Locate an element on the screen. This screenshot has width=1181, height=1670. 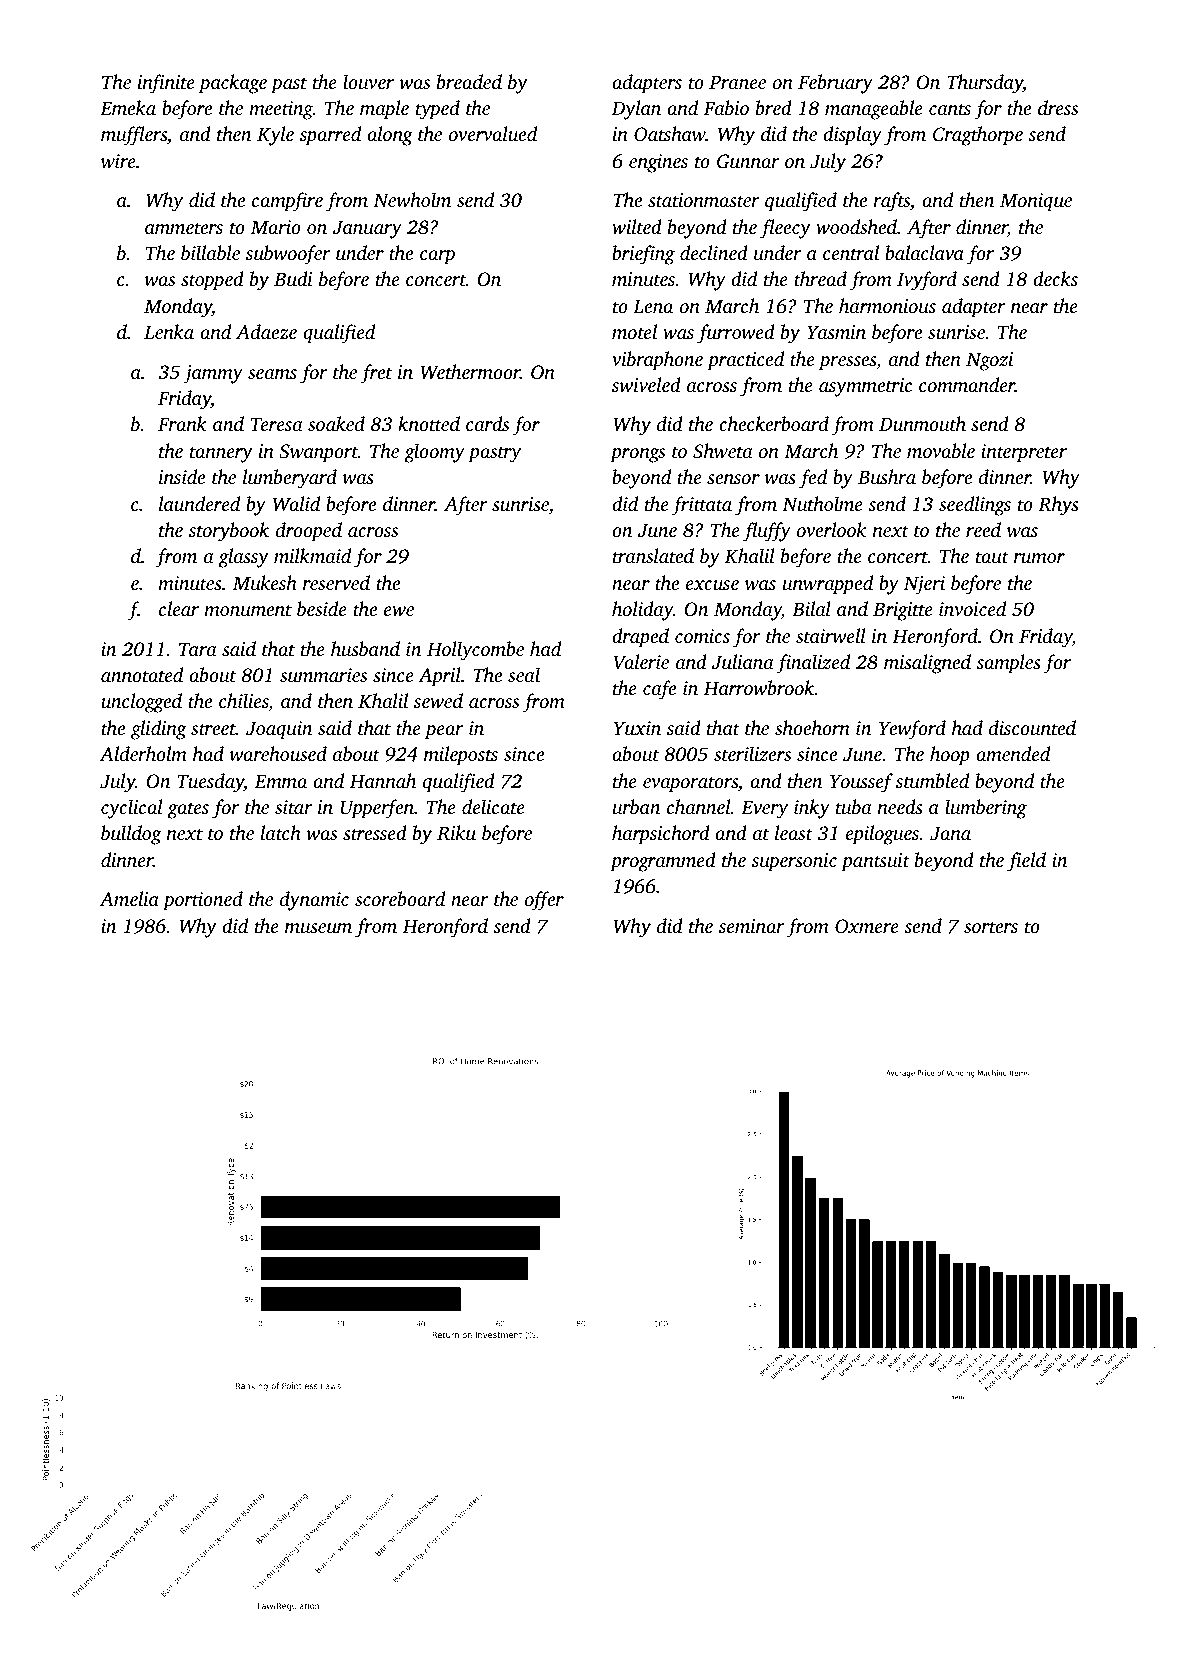
discounted is located at coordinates (1032, 727).
